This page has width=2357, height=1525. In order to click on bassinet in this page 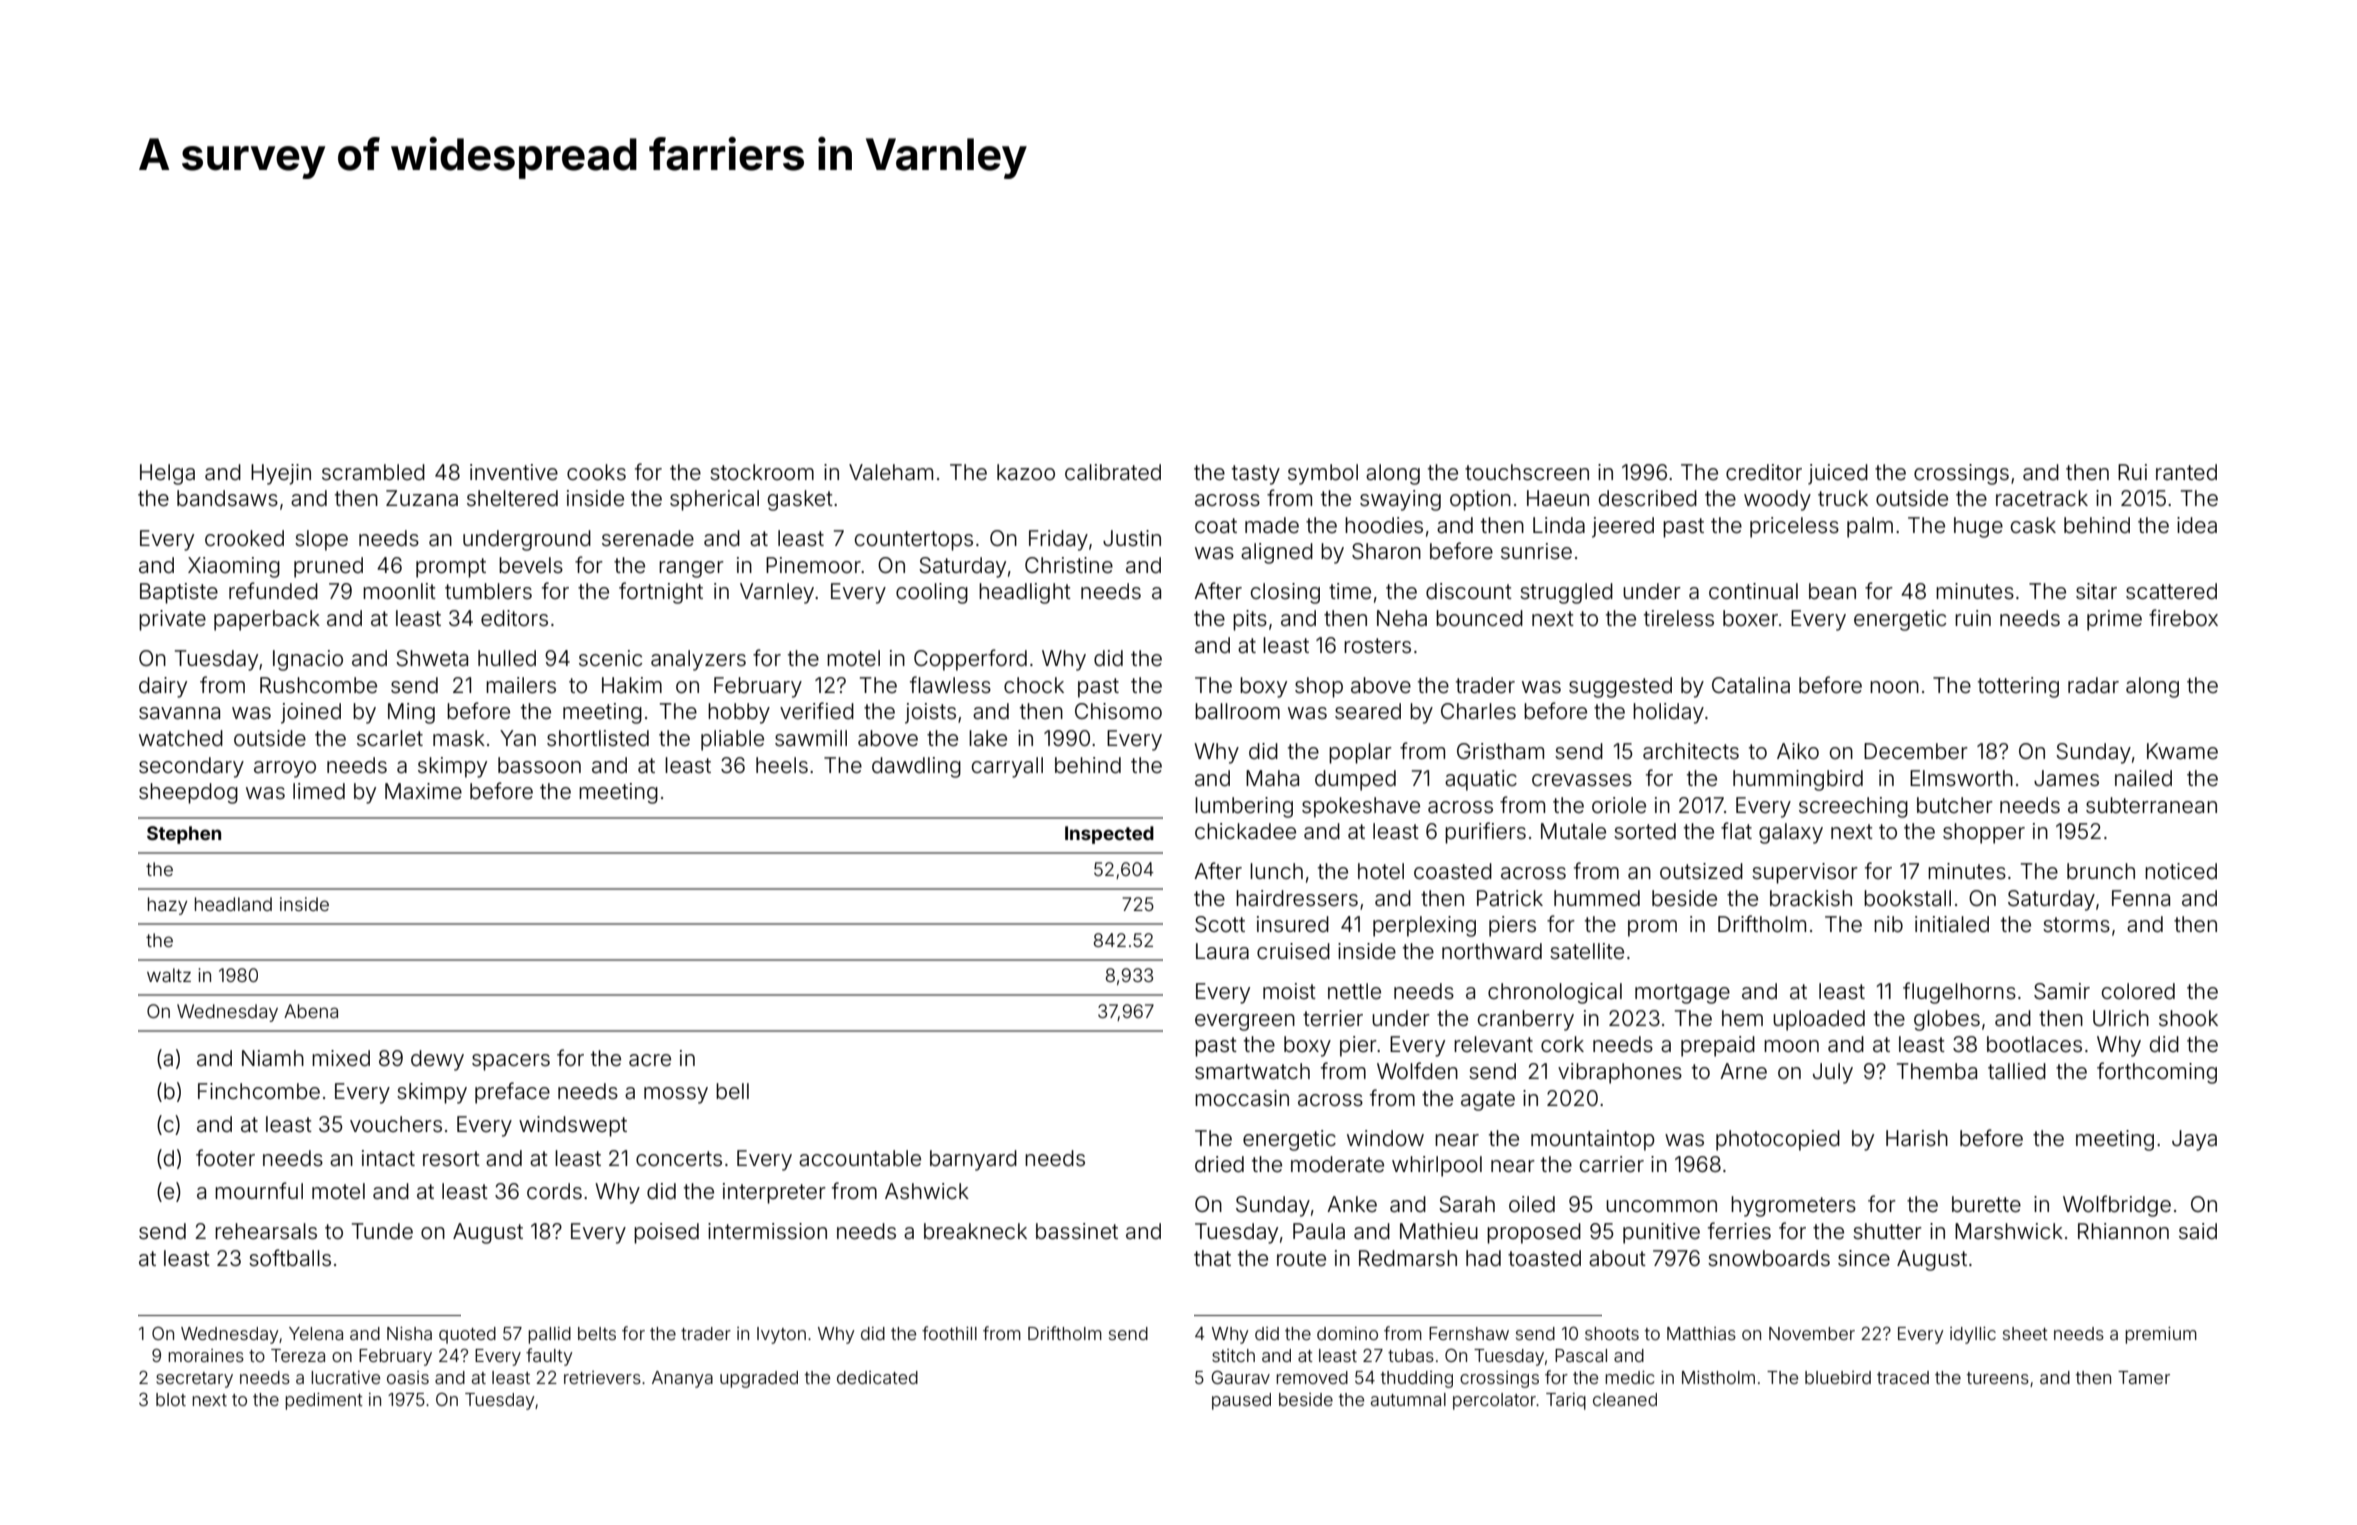, I will do `click(1077, 1231)`.
